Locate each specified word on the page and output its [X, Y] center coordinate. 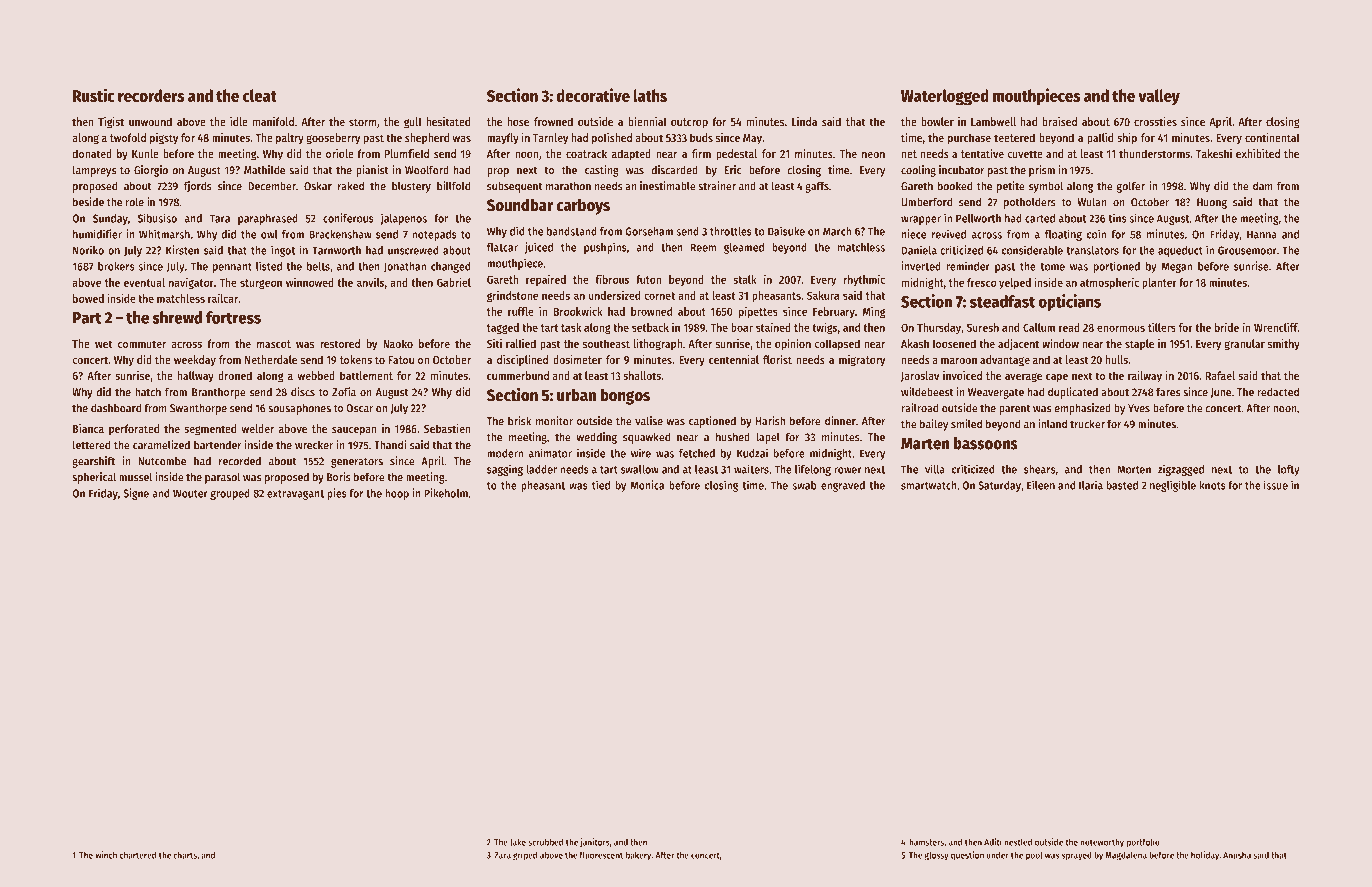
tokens [356, 359]
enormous [1121, 328]
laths [650, 95]
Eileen [1041, 485]
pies [337, 494]
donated [92, 153]
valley [1159, 97]
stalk [745, 279]
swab [804, 485]
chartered [138, 855]
